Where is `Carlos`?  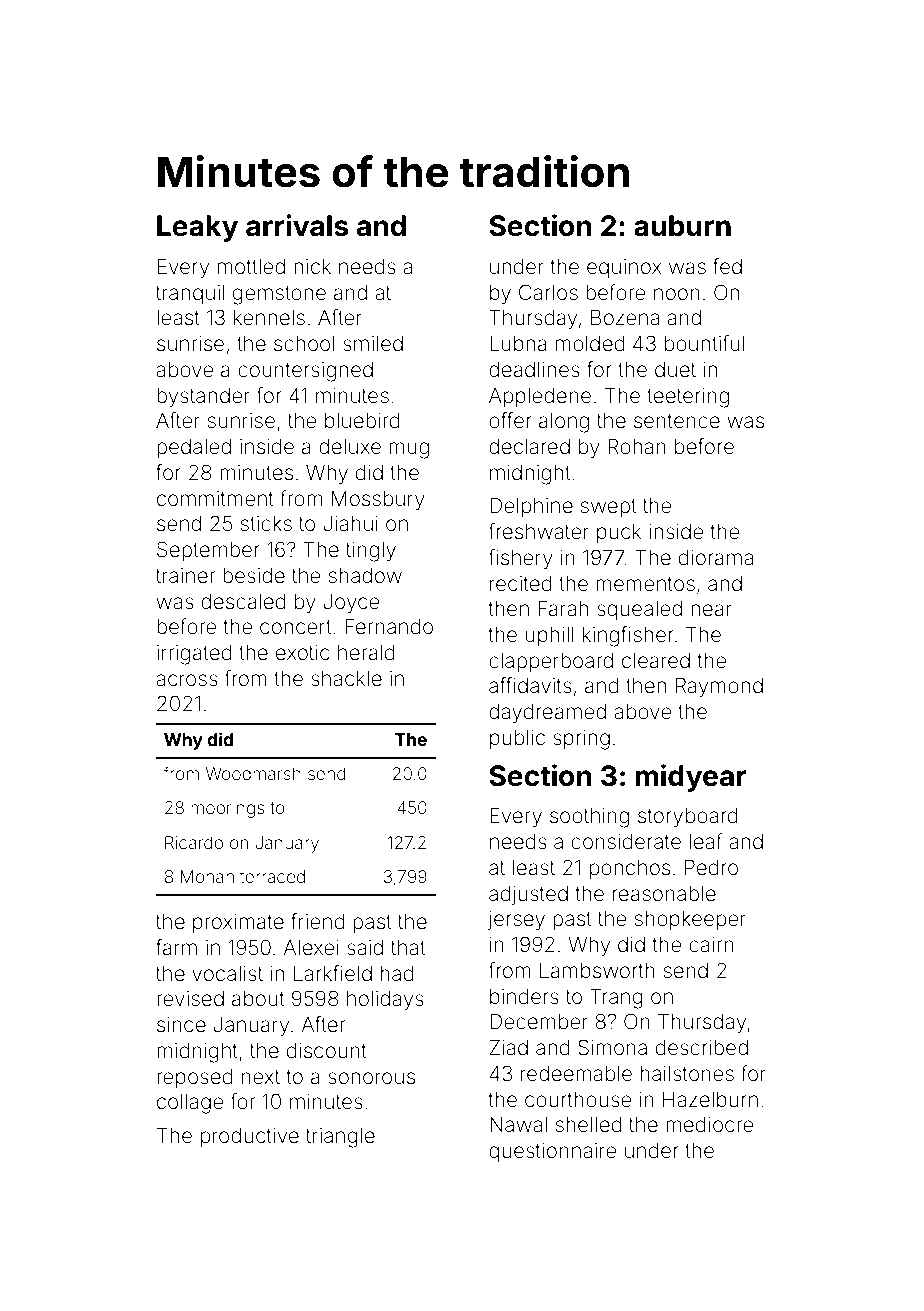
Carlos is located at coordinates (548, 292).
